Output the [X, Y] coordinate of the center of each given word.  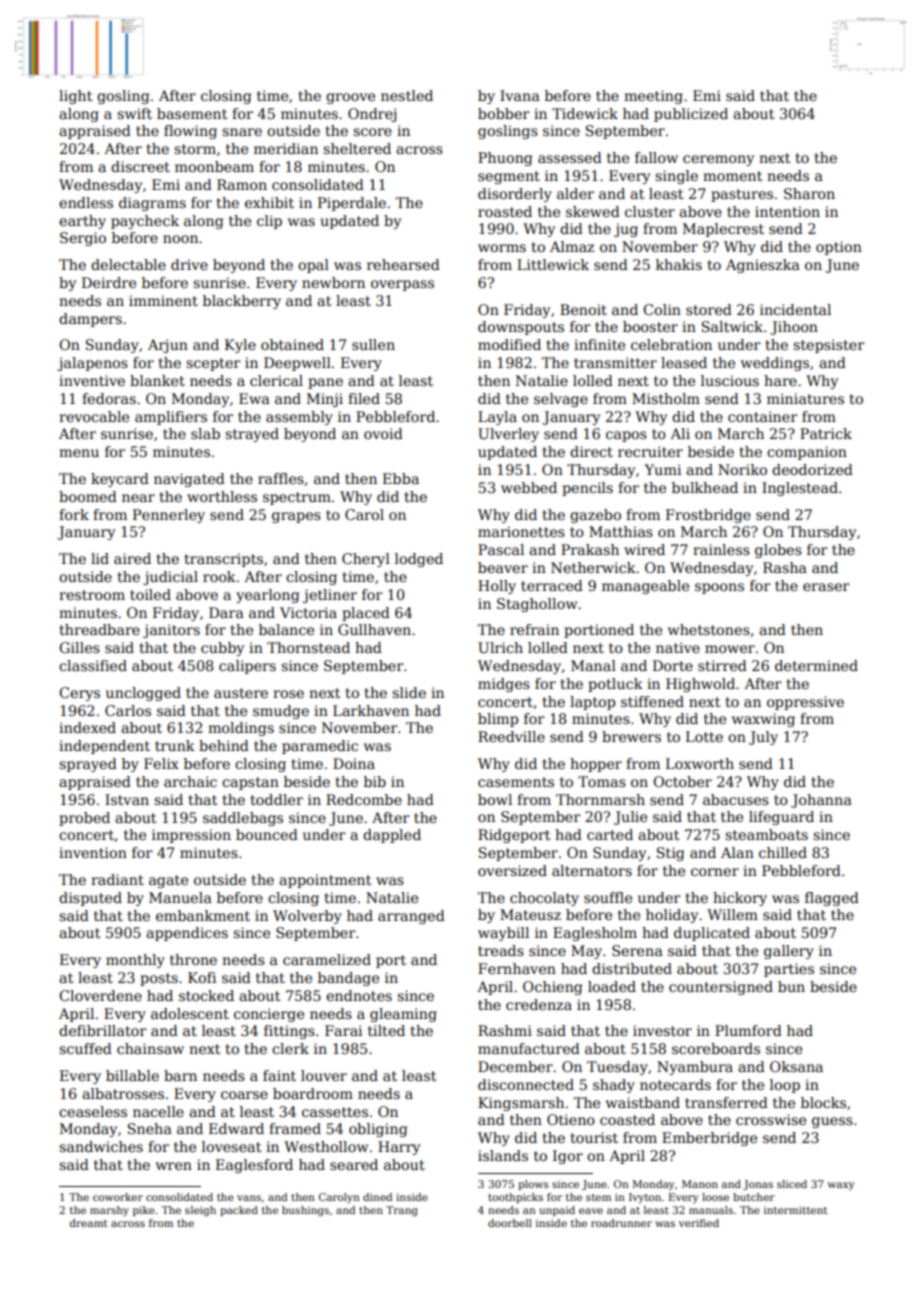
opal [313, 266]
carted [610, 834]
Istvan [127, 799]
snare [242, 132]
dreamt [89, 1223]
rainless [721, 549]
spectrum [297, 498]
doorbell [510, 1223]
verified [699, 1223]
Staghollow [537, 605]
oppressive [805, 703]
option [839, 248]
